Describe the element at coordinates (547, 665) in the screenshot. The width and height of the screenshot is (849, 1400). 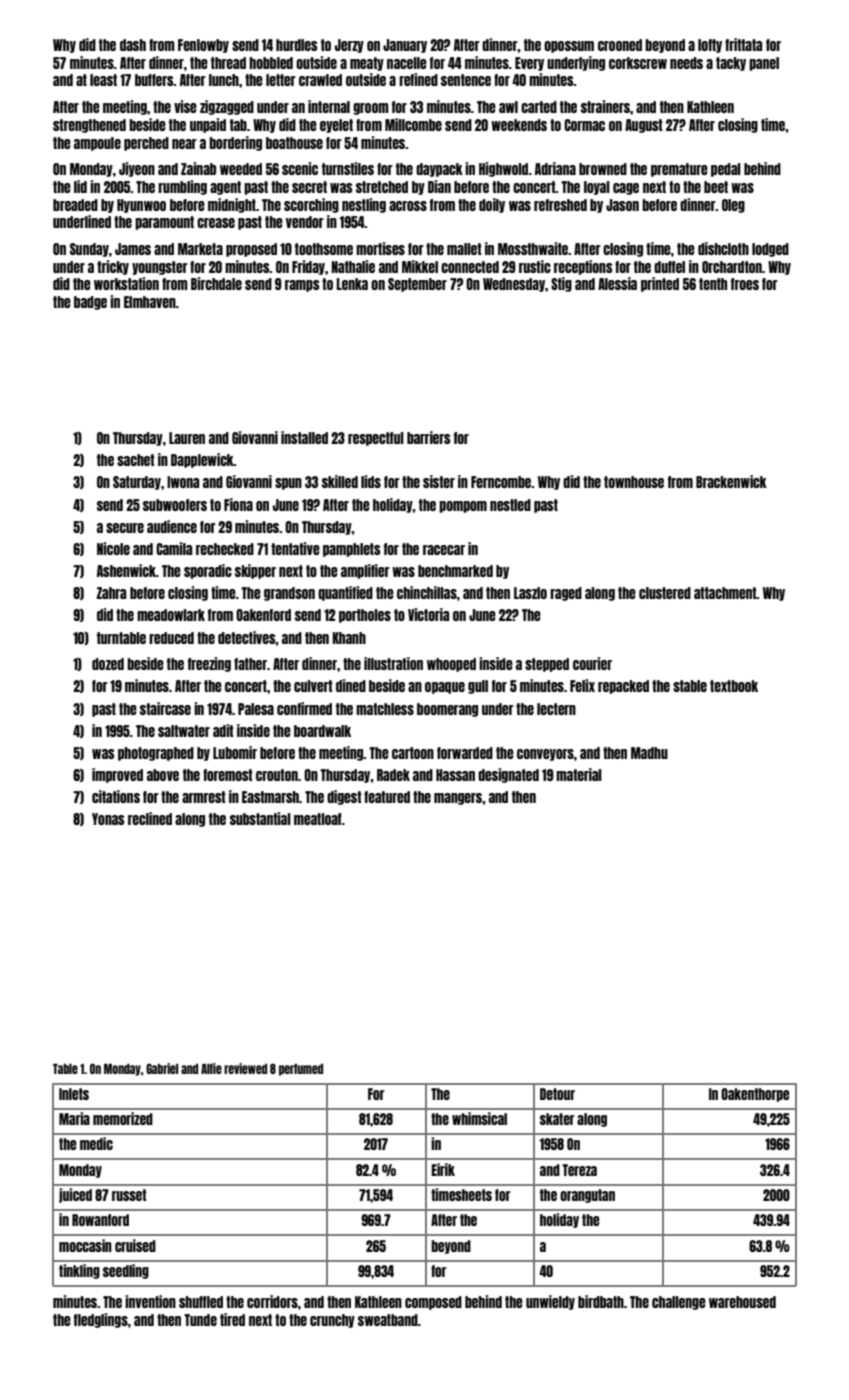
I see `stepped` at that location.
